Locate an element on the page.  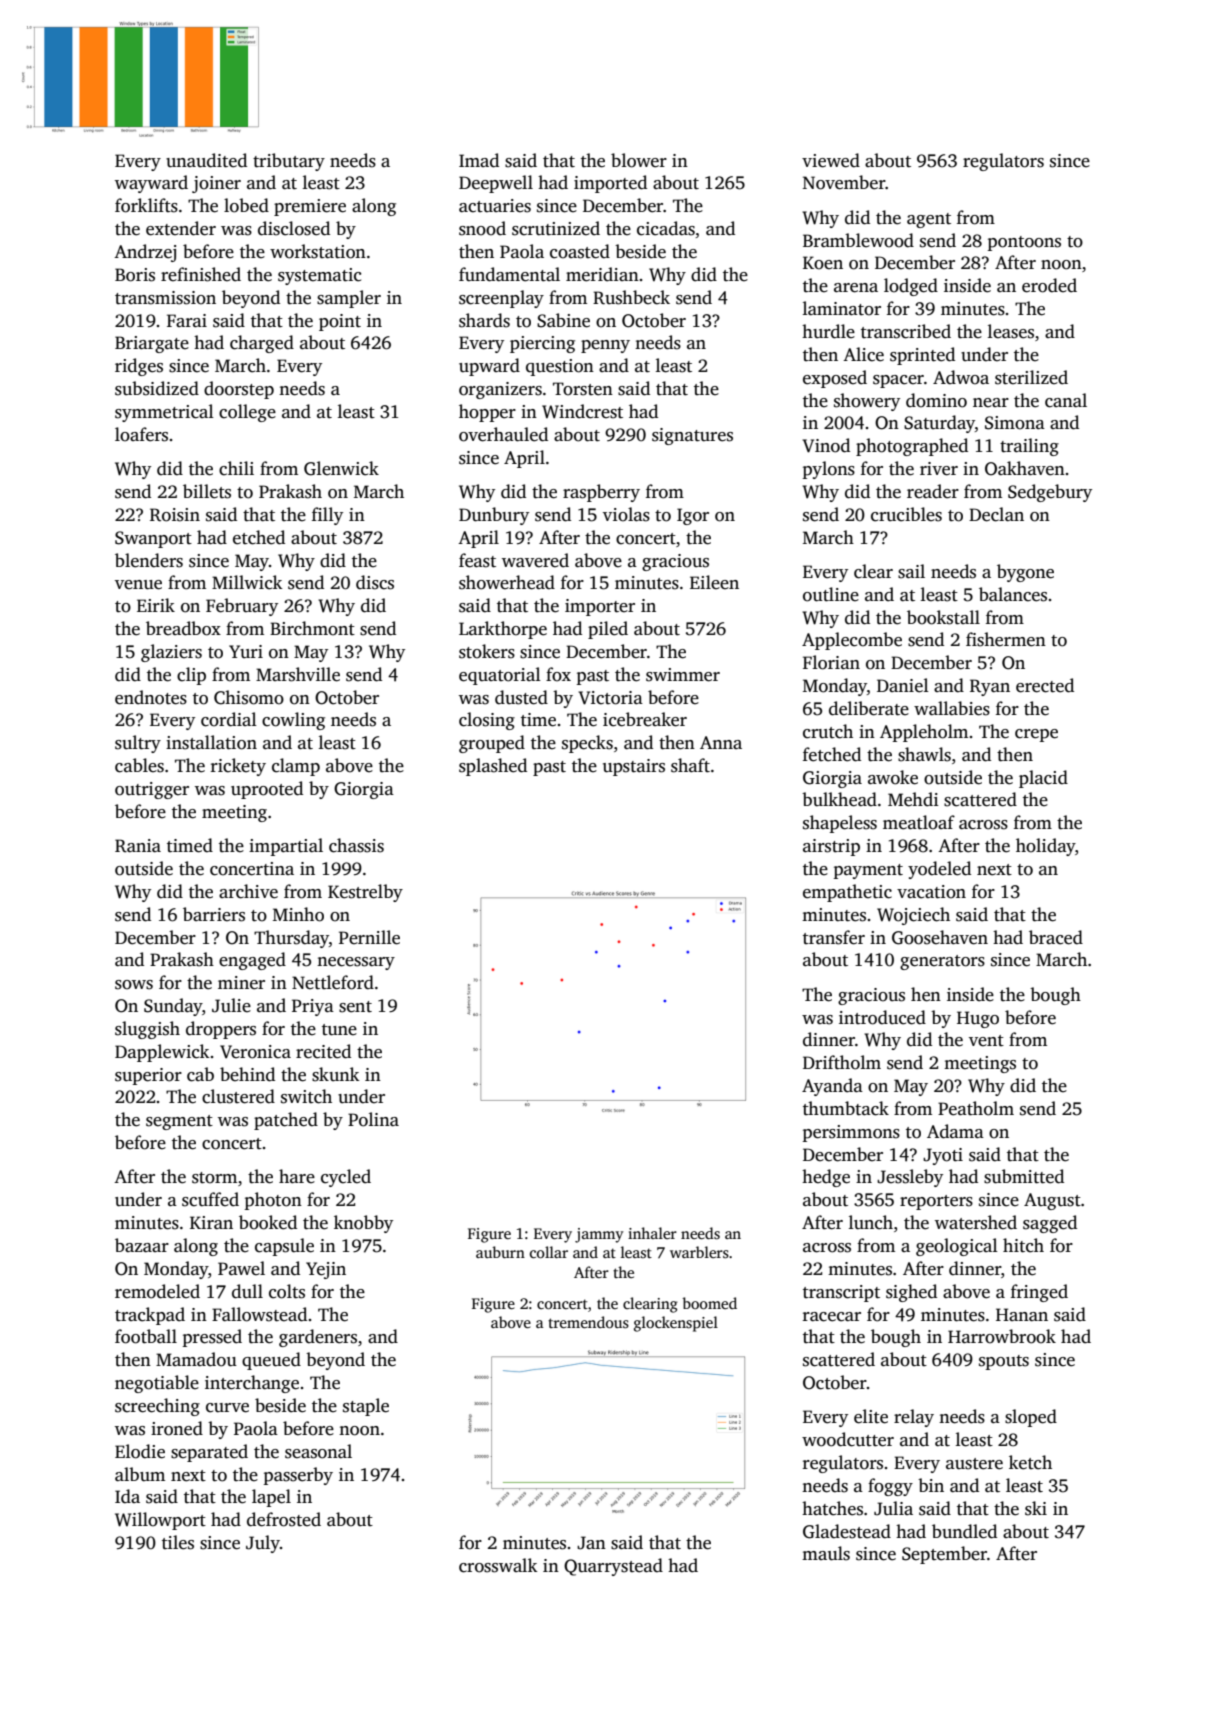
football is located at coordinates (146, 1336).
